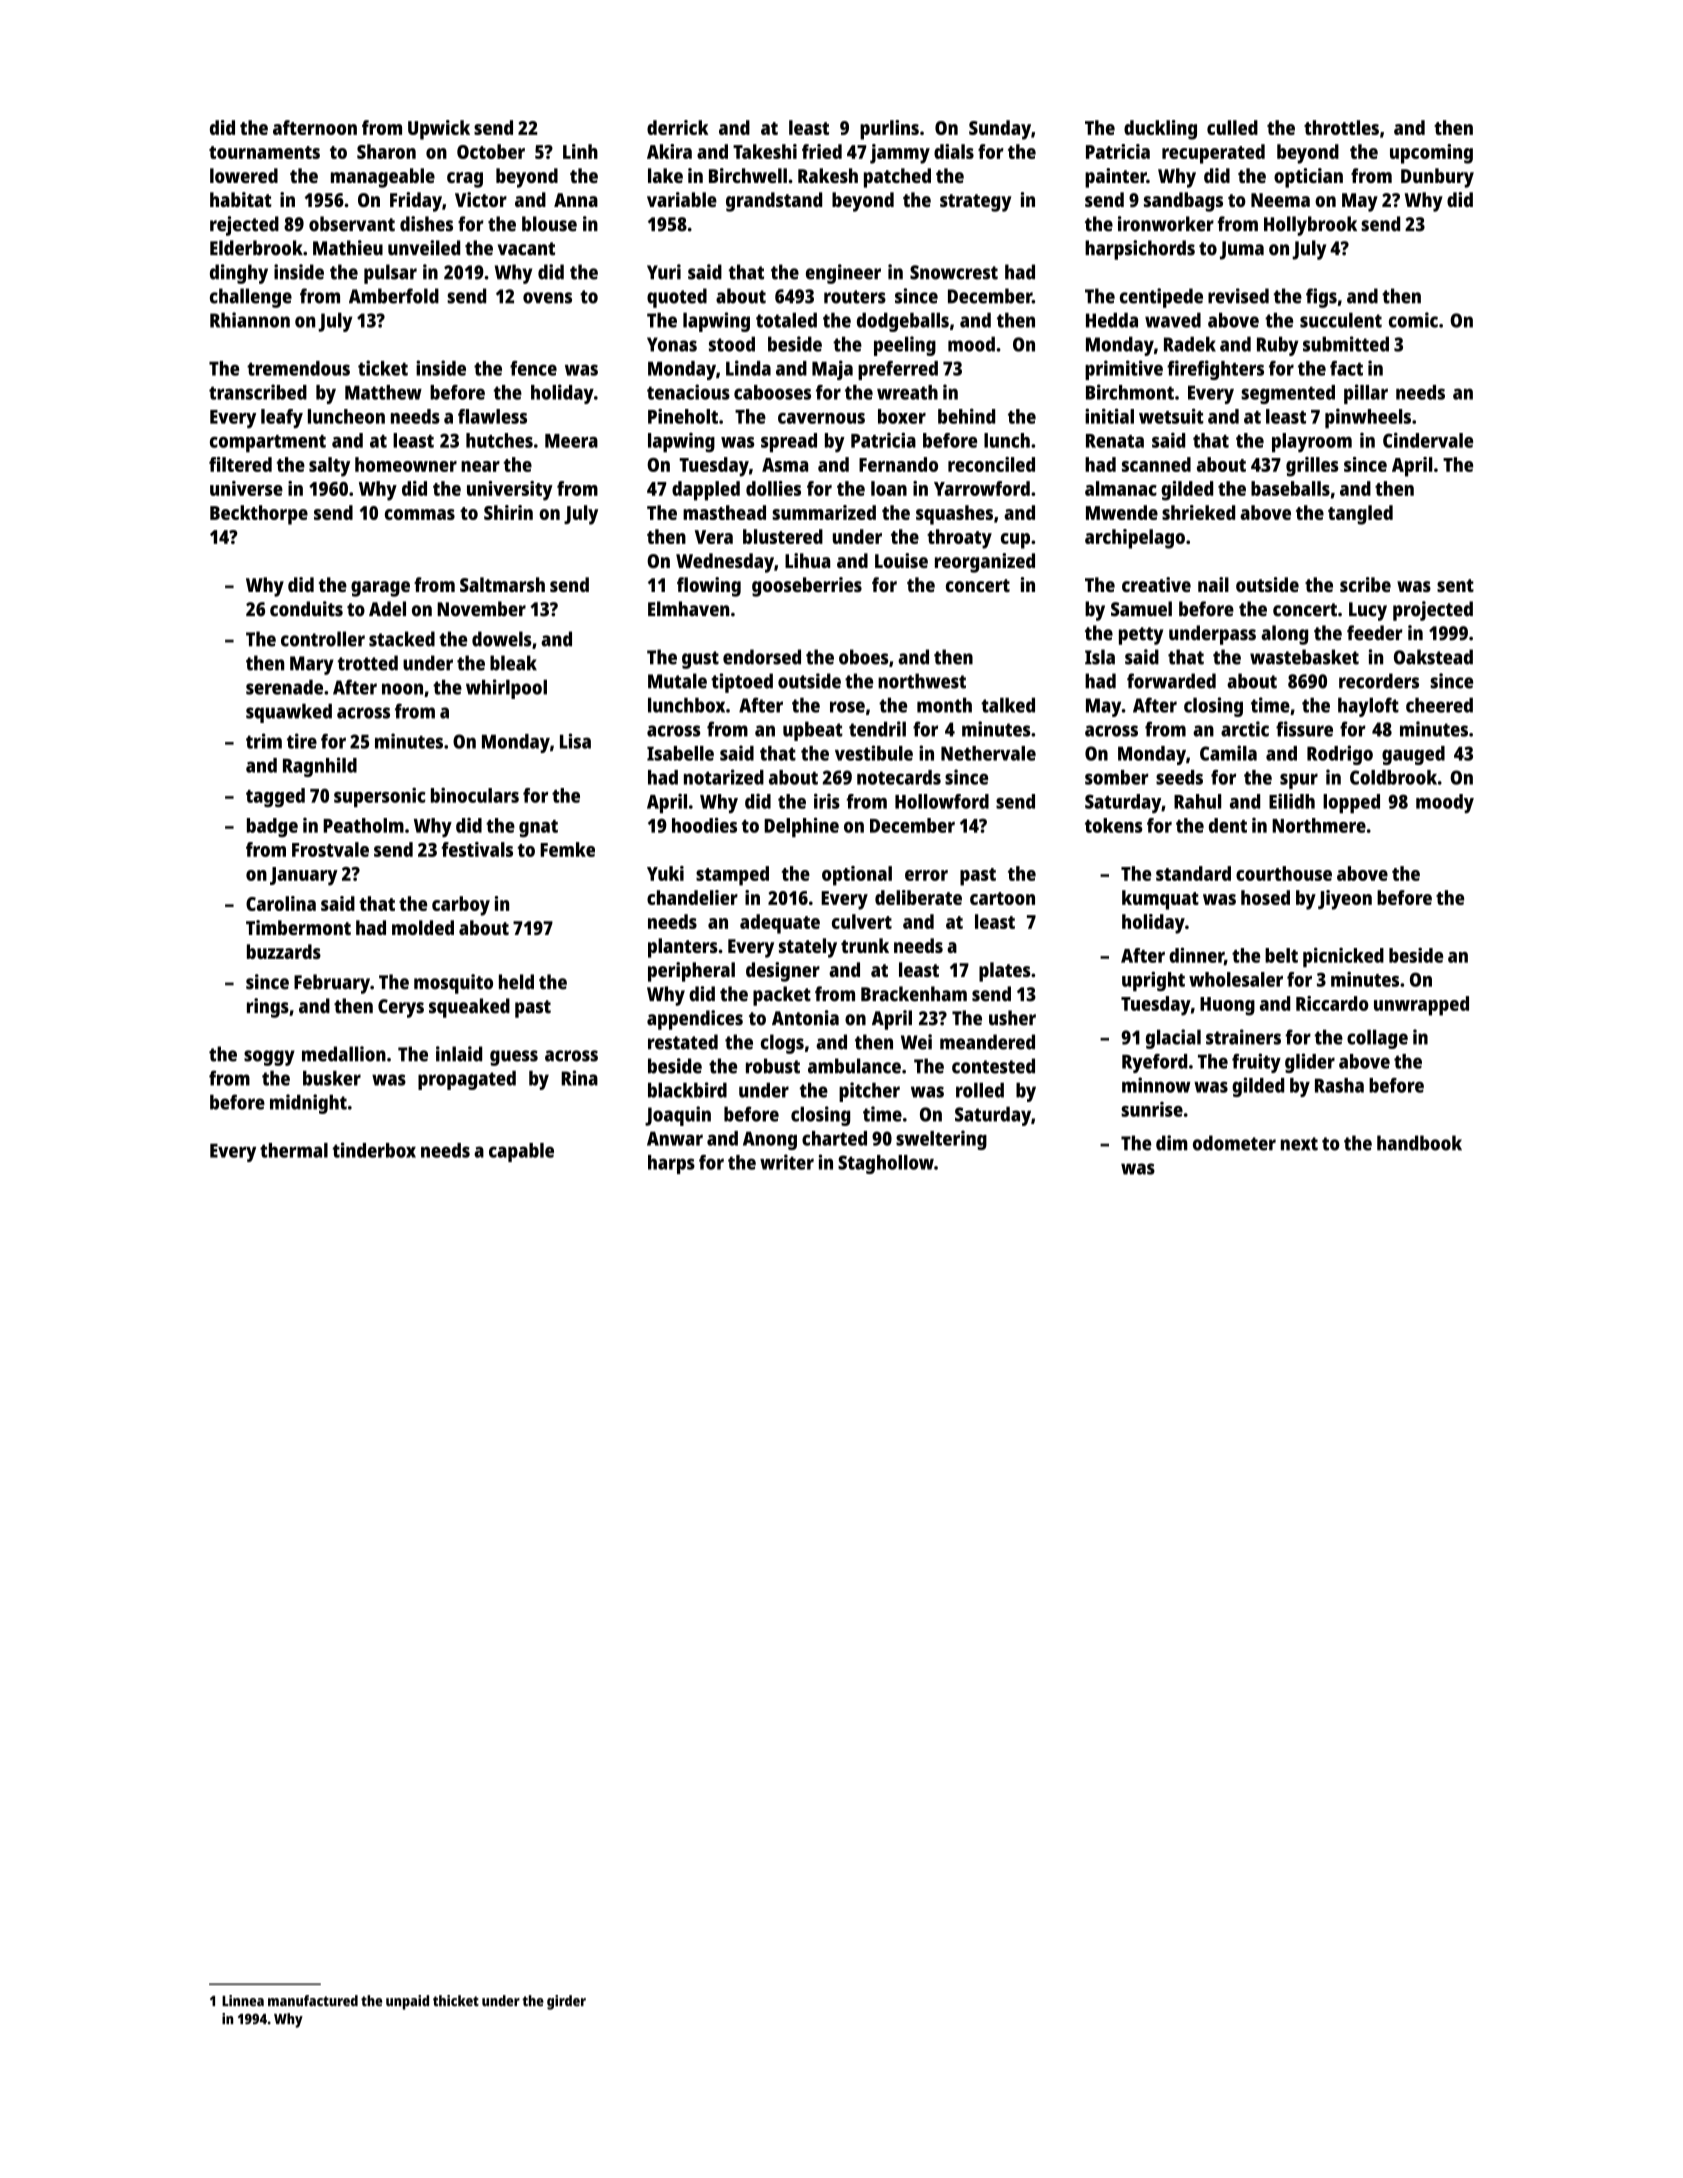 This screenshot has width=1683, height=2178. I want to click on Vera, so click(714, 537).
